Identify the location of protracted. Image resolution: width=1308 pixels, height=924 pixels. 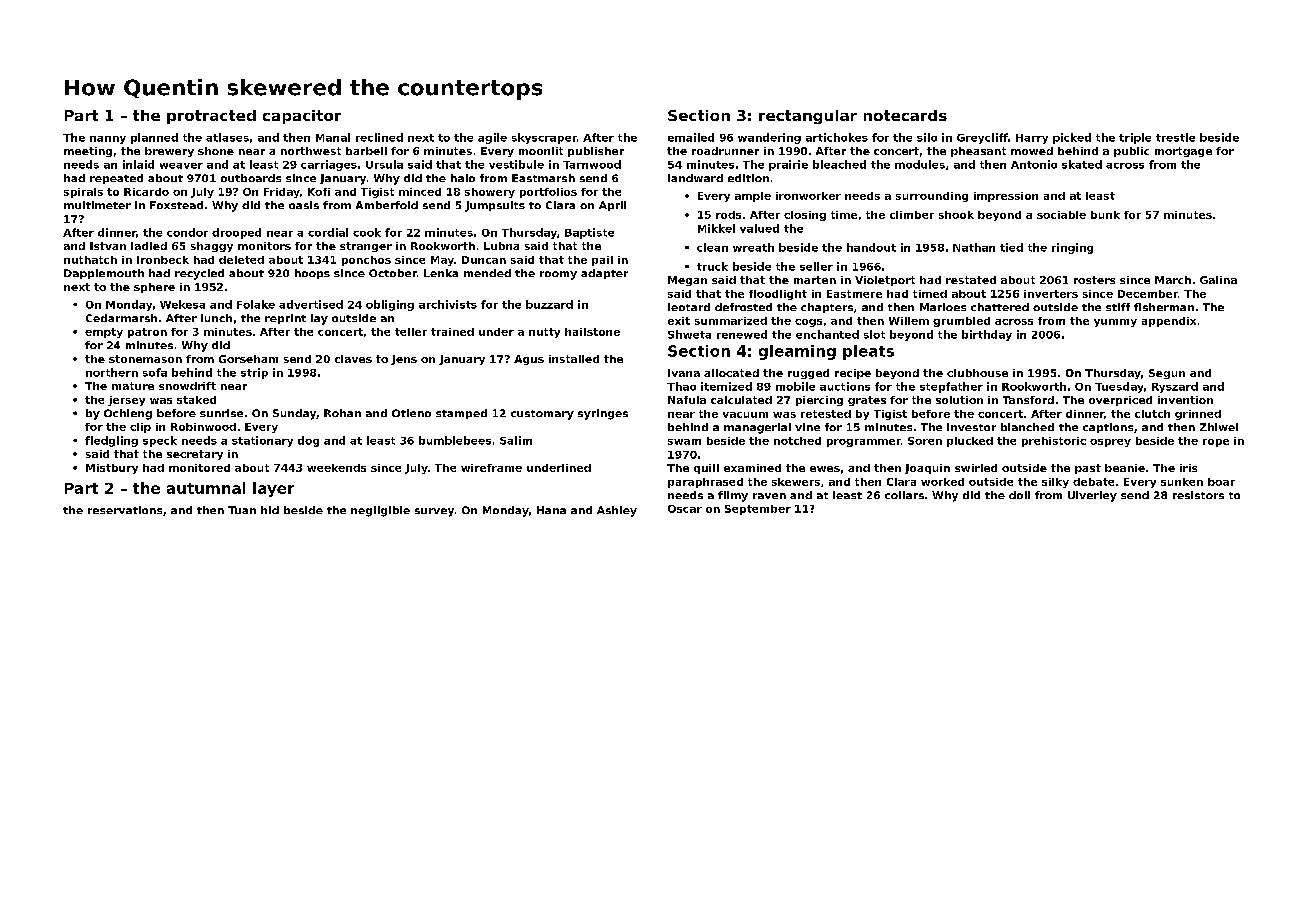
(211, 117).
